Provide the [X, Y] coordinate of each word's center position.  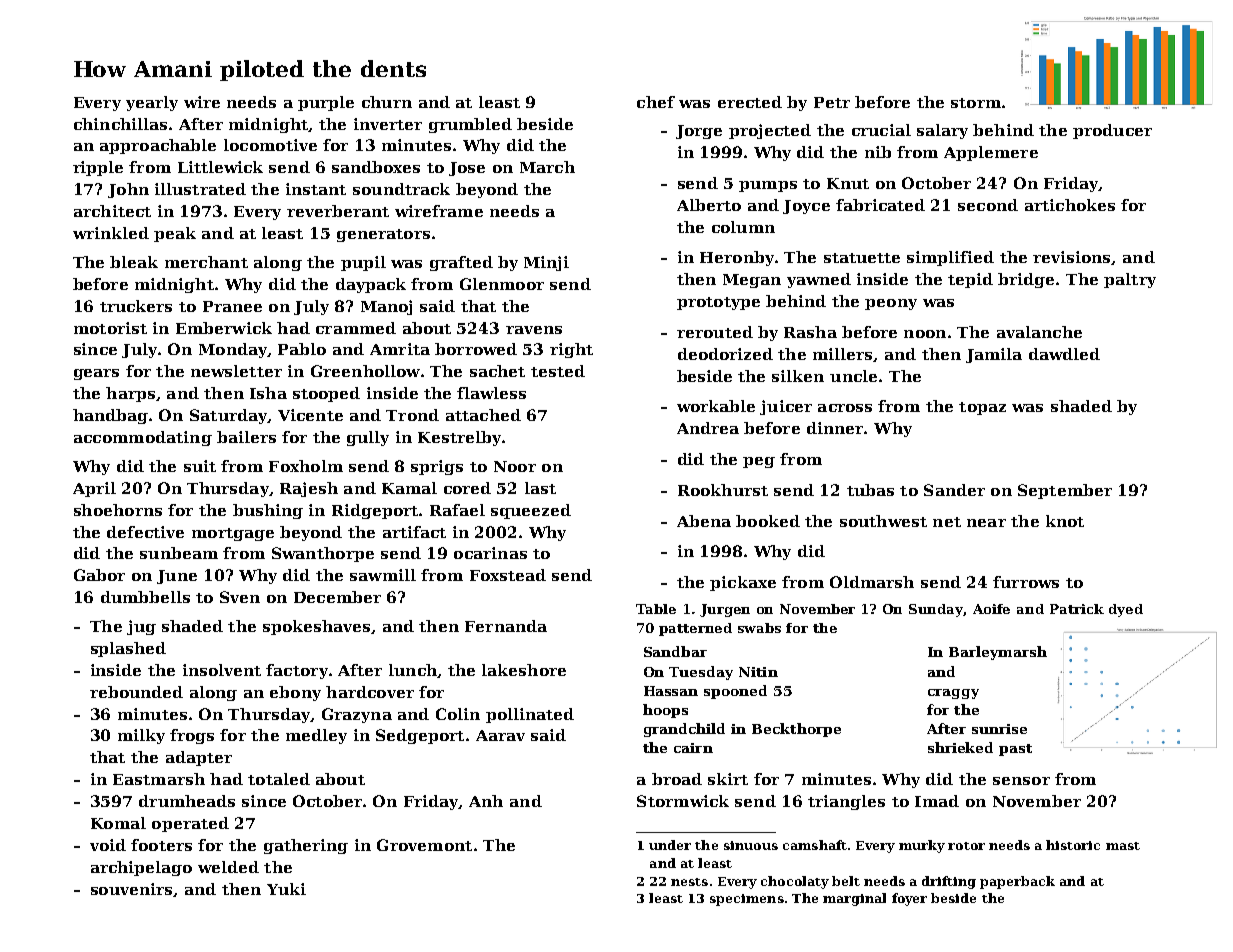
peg [759, 462]
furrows [1026, 582]
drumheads [187, 801]
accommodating [143, 438]
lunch [413, 670]
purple [326, 103]
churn [387, 102]
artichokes [1070, 205]
